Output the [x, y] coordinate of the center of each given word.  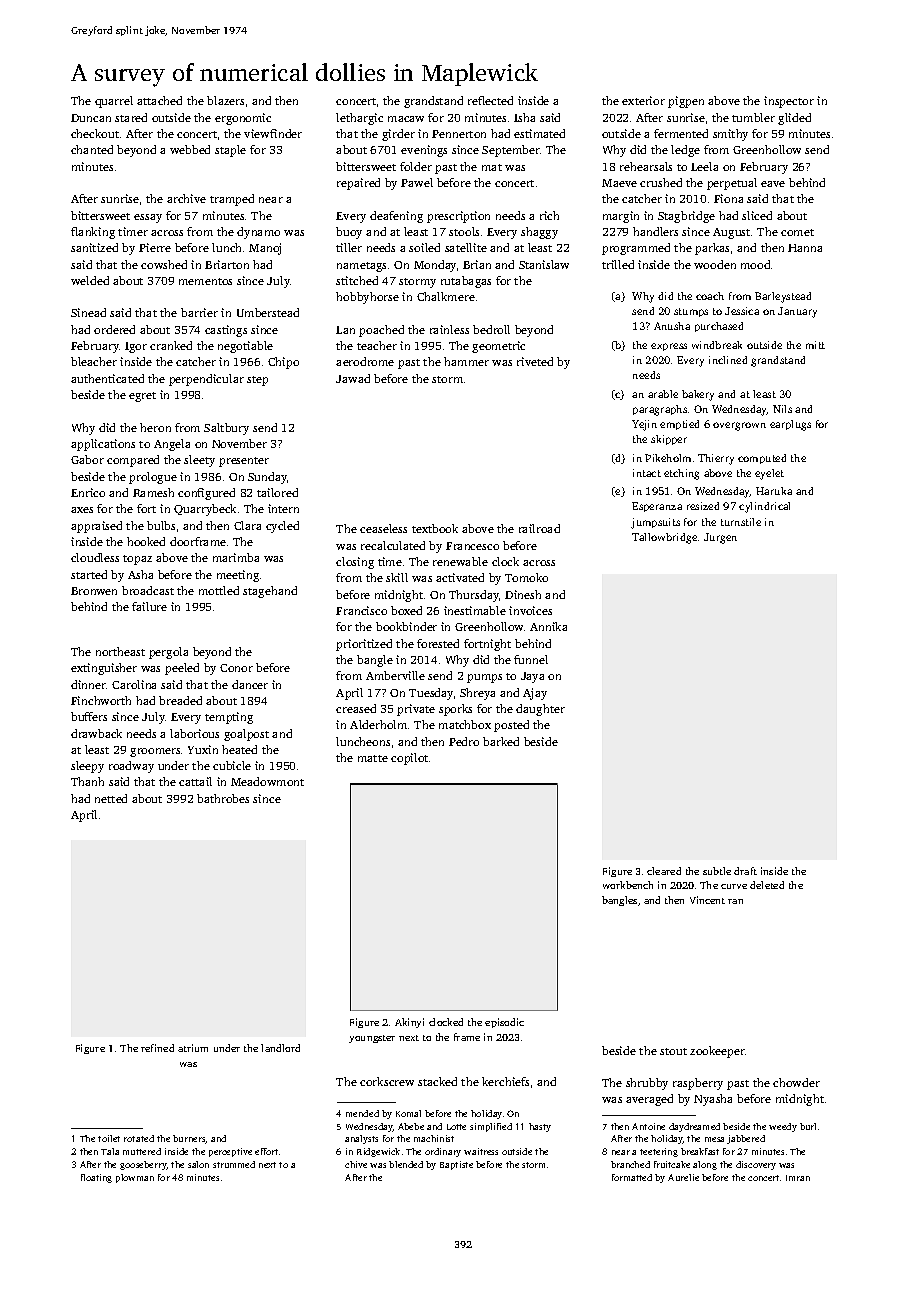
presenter [244, 462]
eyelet [769, 474]
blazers [225, 100]
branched [630, 1164]
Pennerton [459, 134]
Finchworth [101, 700]
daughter [540, 710]
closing [355, 563]
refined [157, 1048]
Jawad [353, 378]
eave [773, 184]
